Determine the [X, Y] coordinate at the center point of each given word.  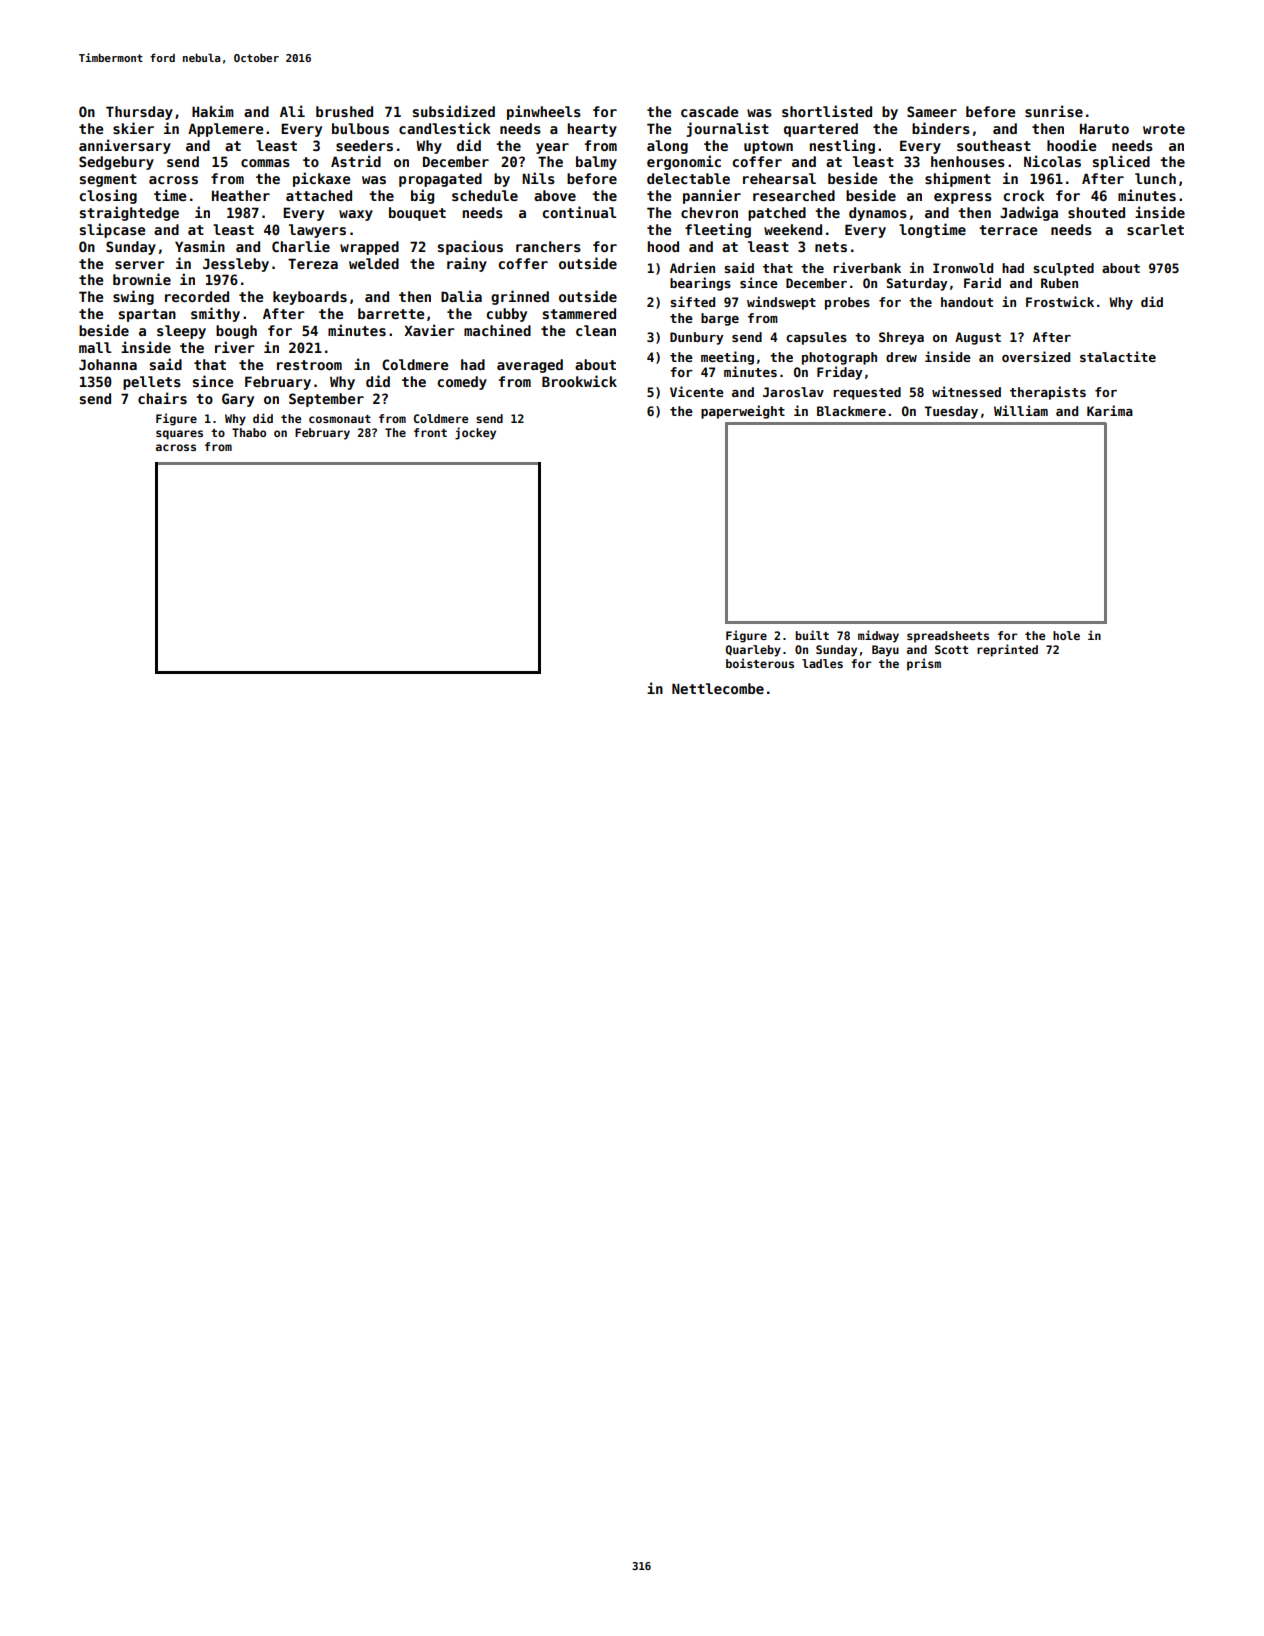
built [812, 635]
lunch [1155, 178]
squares [179, 435]
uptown [768, 147]
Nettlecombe [718, 688]
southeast [994, 145]
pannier [712, 196]
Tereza [313, 263]
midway [878, 636]
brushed [344, 111]
